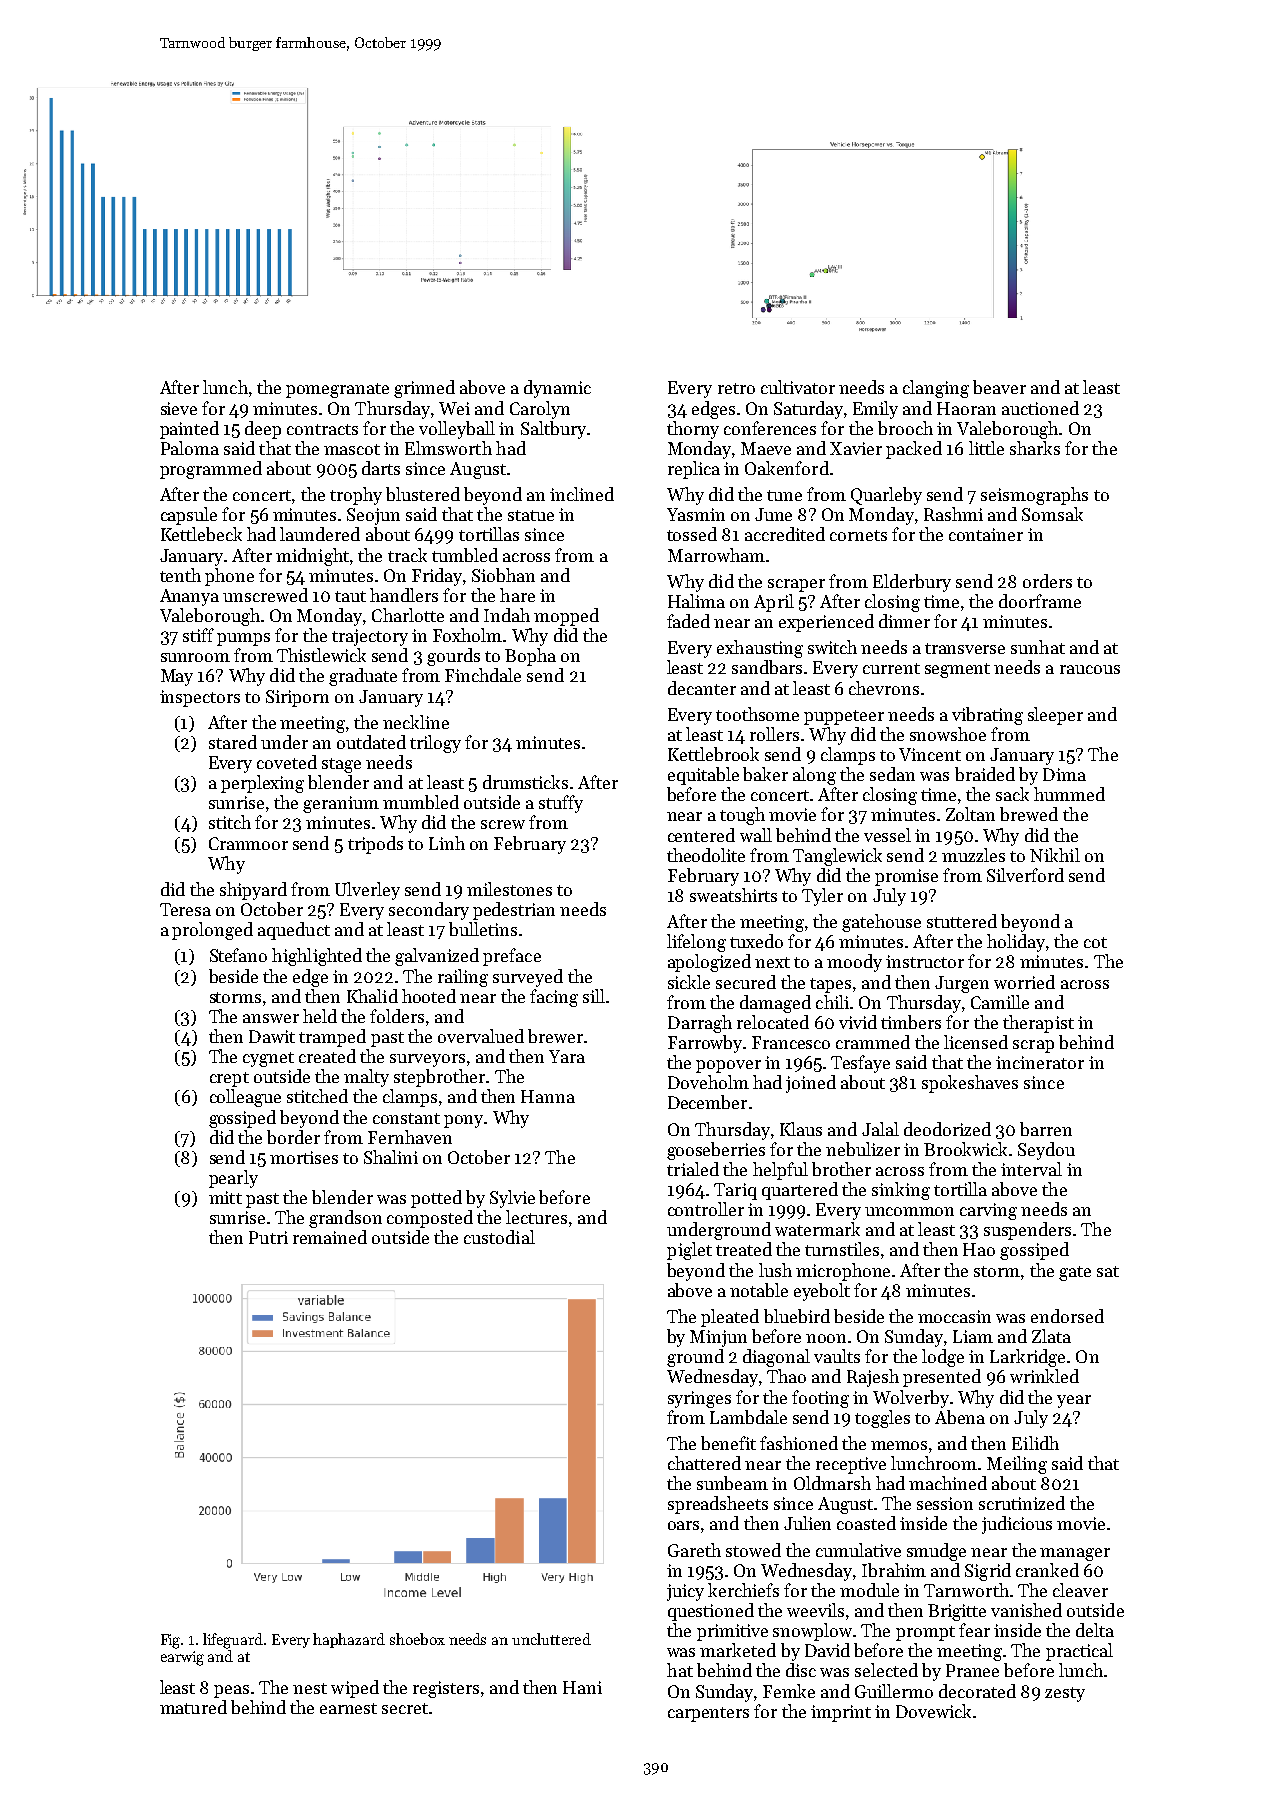 The width and height of the page is (1286, 1819). I want to click on sieve, so click(179, 408).
